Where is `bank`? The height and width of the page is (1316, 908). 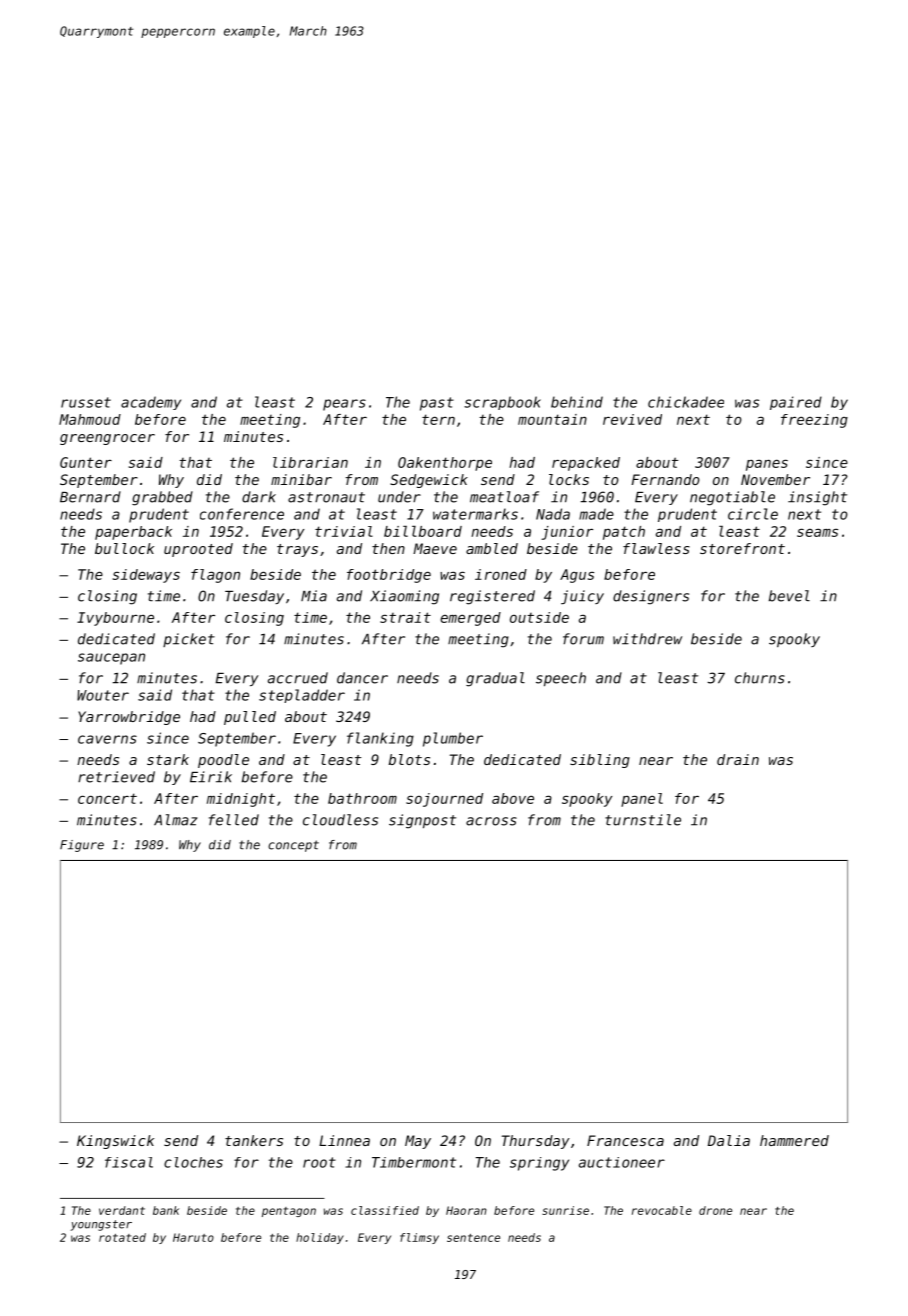
bank is located at coordinates (166, 1210).
